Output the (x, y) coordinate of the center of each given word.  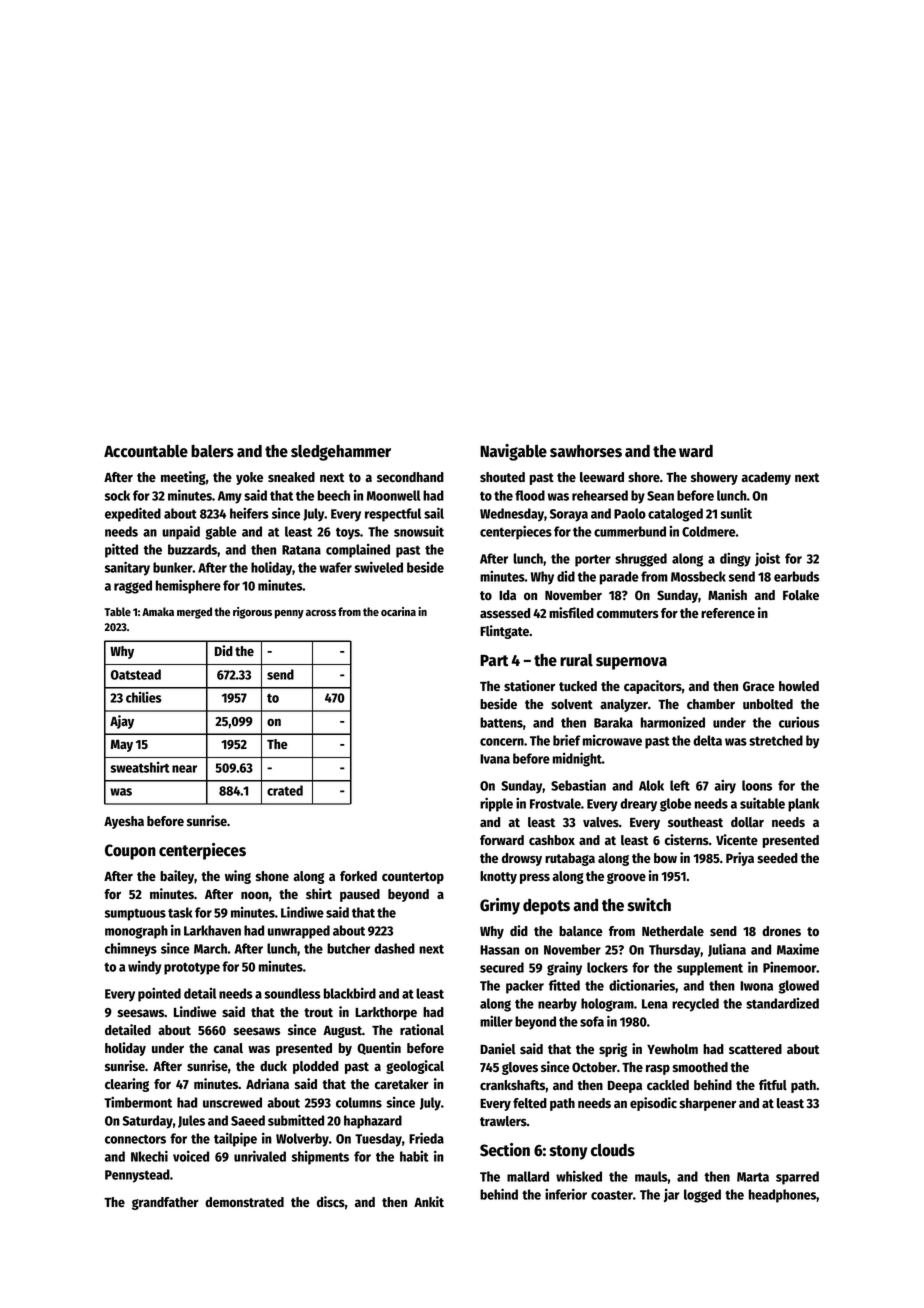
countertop (413, 878)
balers (212, 451)
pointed (159, 995)
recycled (695, 1005)
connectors (135, 1139)
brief (567, 740)
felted (530, 1103)
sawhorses (586, 451)
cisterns (687, 840)
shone (272, 876)
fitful (773, 1085)
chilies (144, 697)
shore (644, 477)
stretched (776, 740)
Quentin (379, 1048)
